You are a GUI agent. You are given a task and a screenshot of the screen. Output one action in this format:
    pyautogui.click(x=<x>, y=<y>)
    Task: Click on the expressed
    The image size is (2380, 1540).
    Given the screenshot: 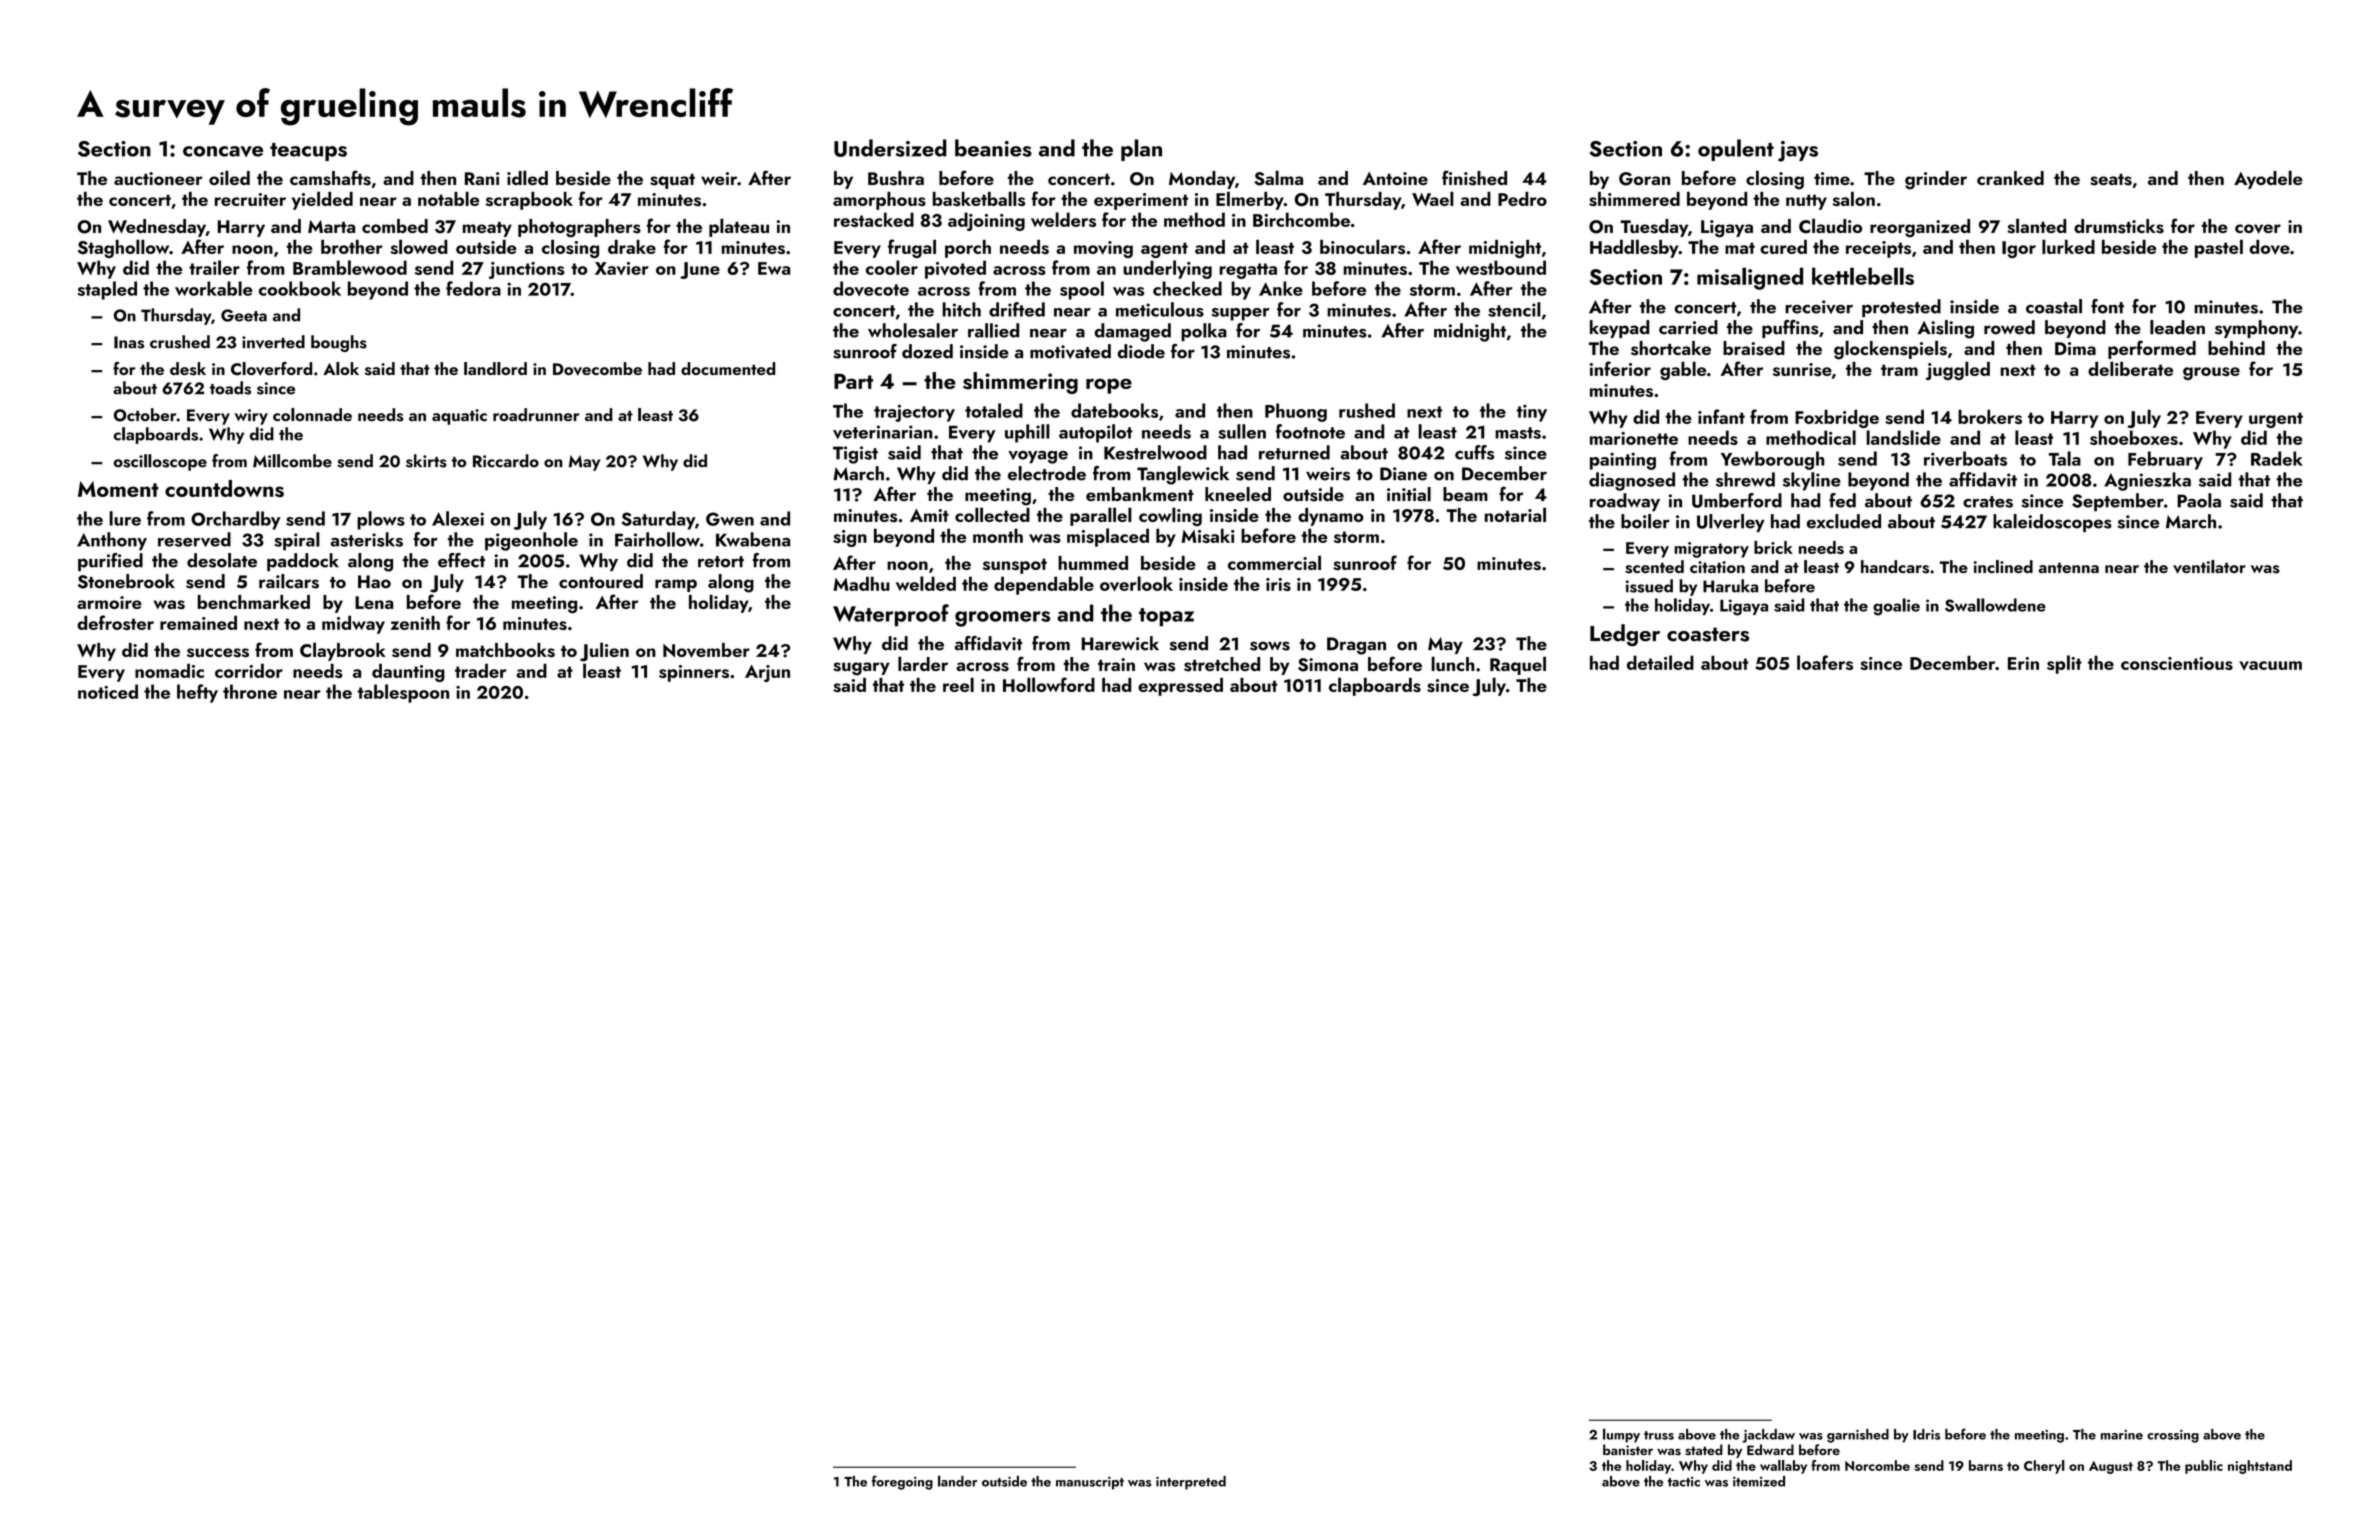 What is the action you would take?
    pyautogui.click(x=1180, y=687)
